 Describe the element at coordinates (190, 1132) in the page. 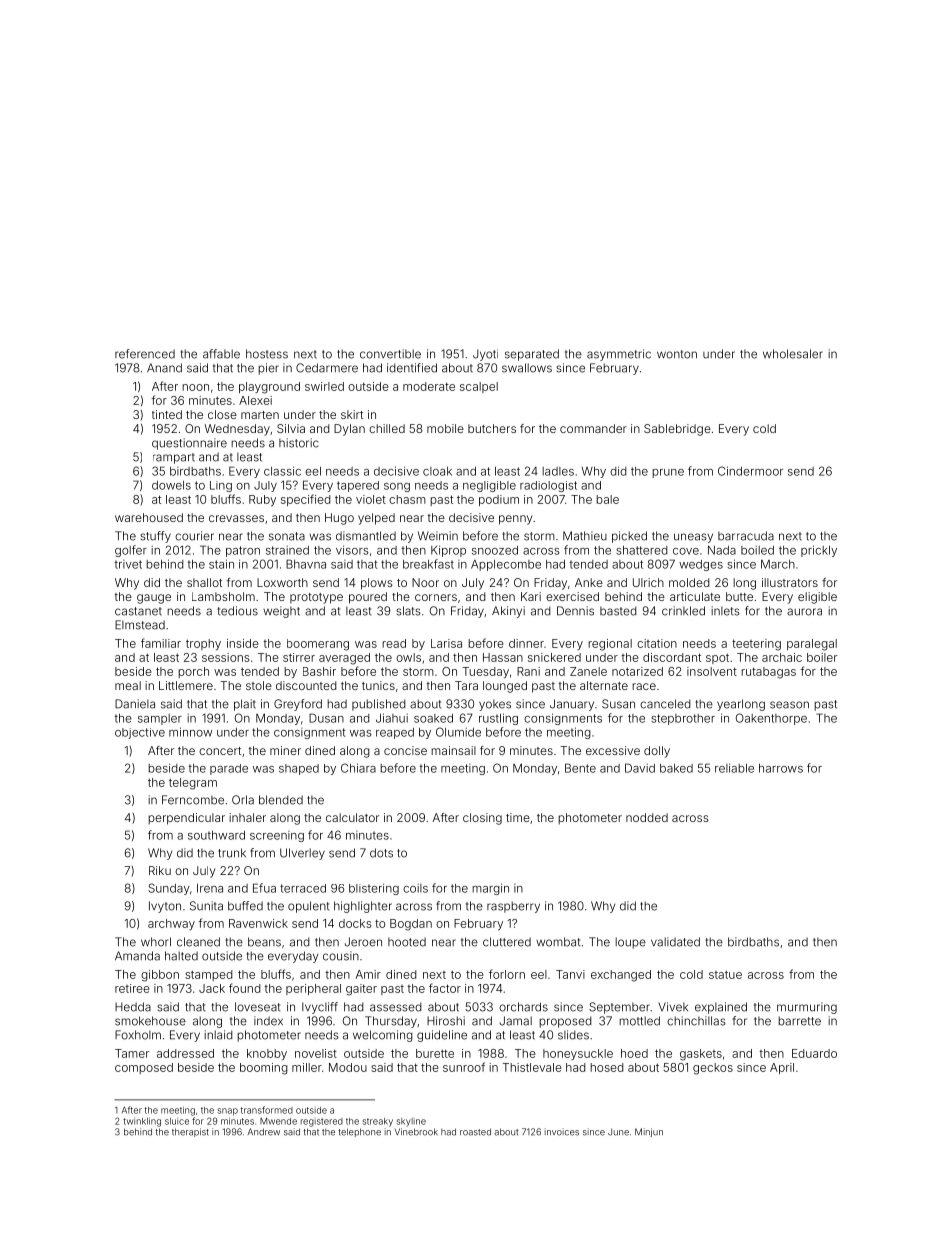

I see `therapist` at that location.
